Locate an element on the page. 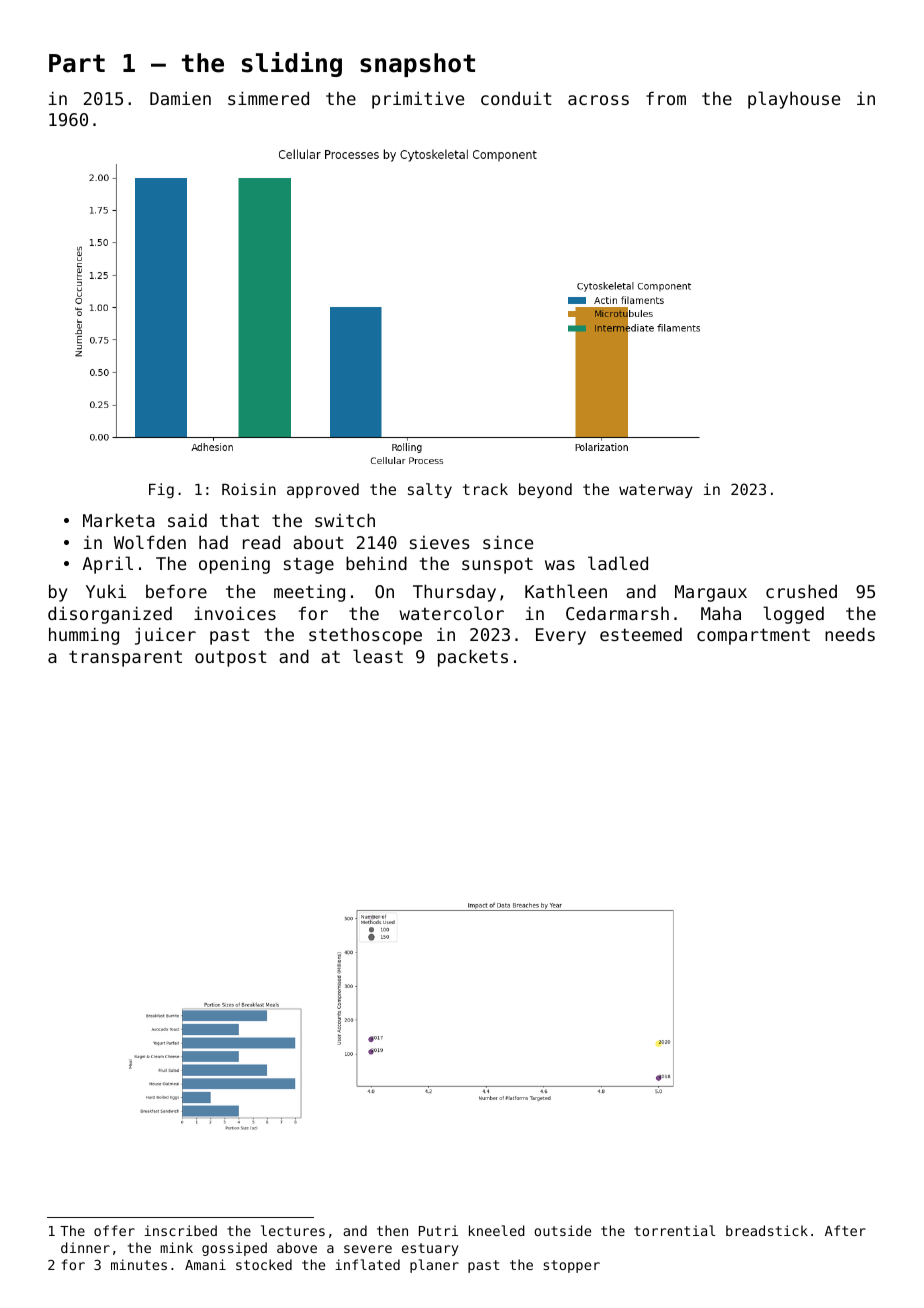 The image size is (924, 1308). lectures is located at coordinates (293, 1230).
